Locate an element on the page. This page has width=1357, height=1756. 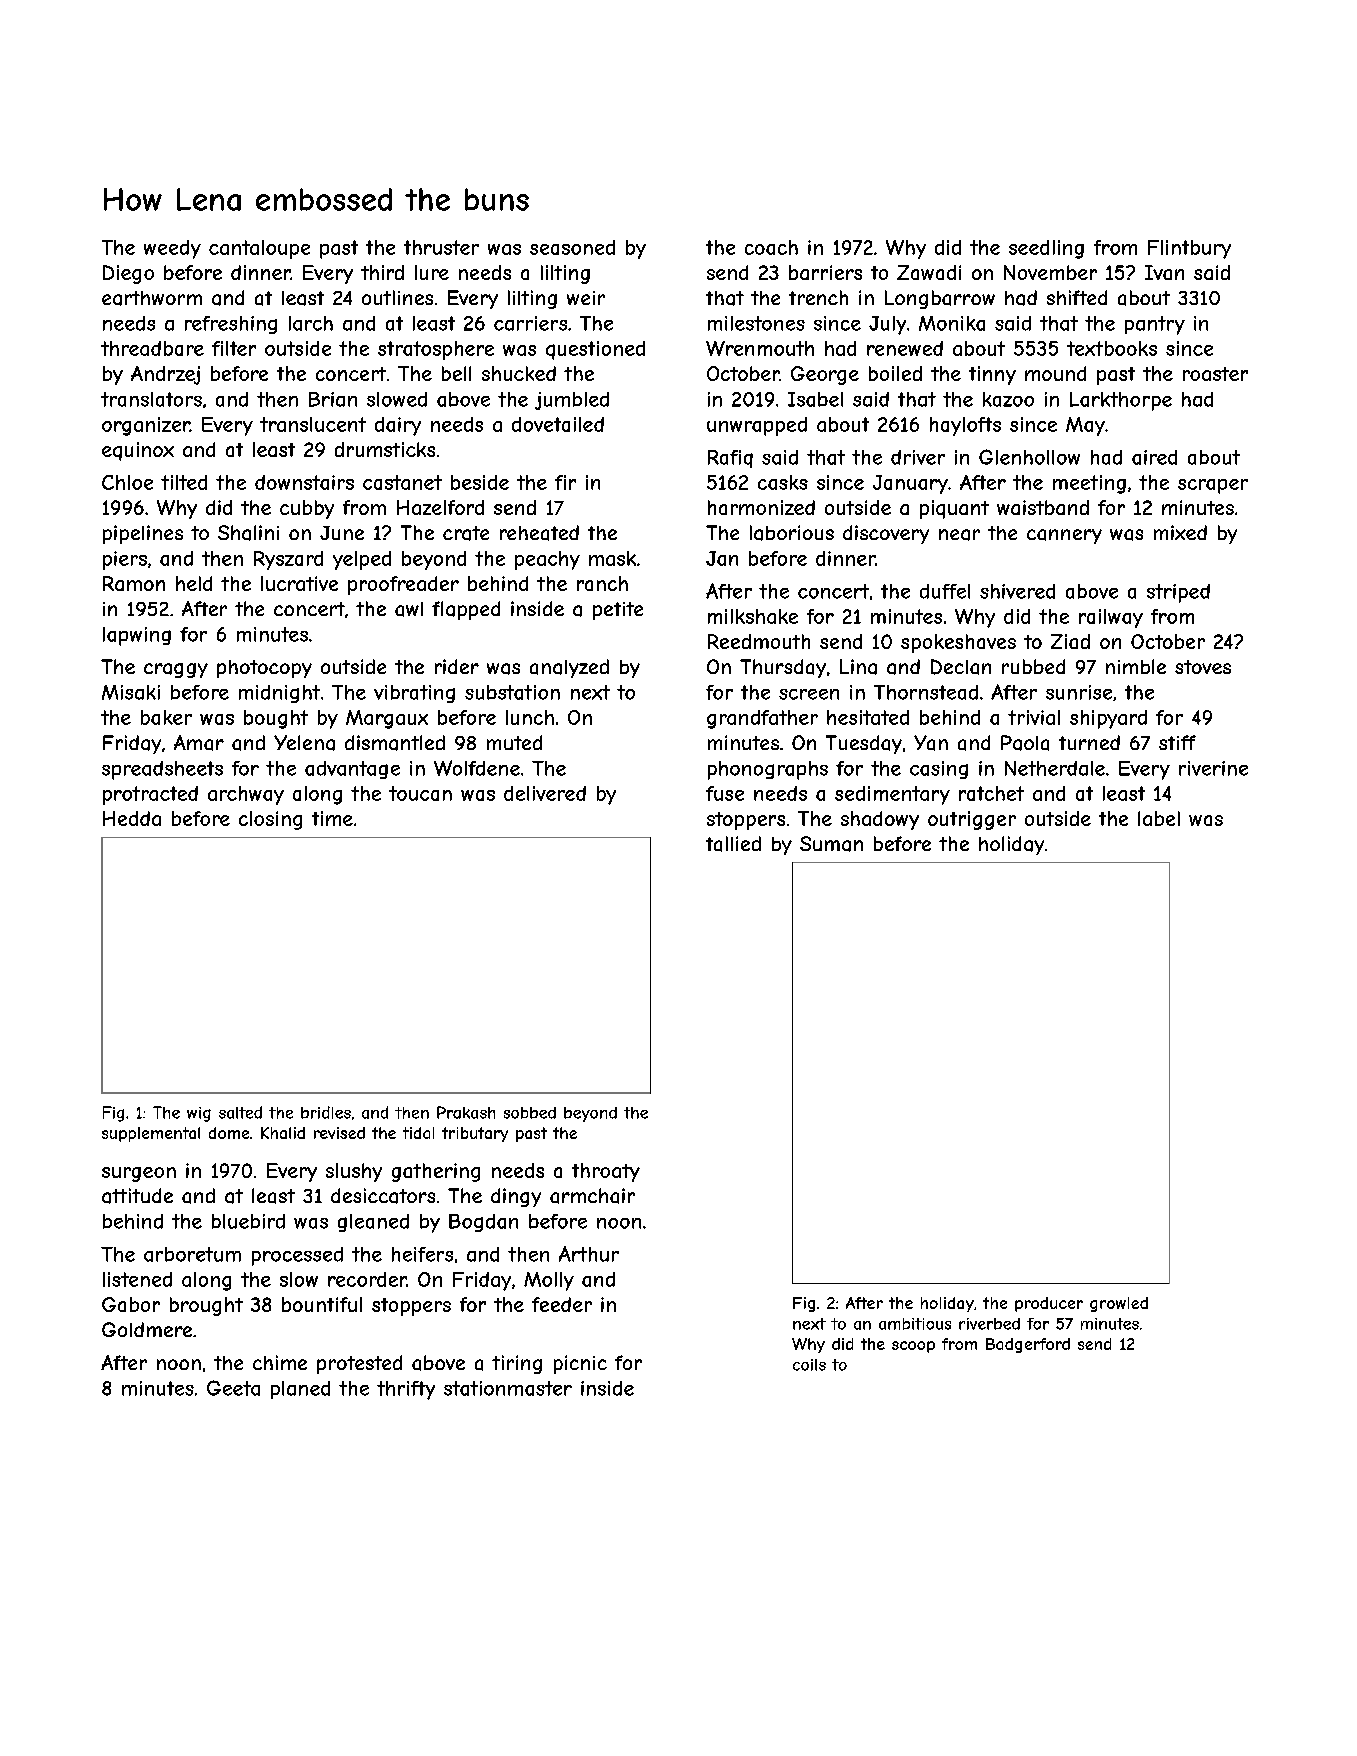
weedy is located at coordinates (172, 249).
